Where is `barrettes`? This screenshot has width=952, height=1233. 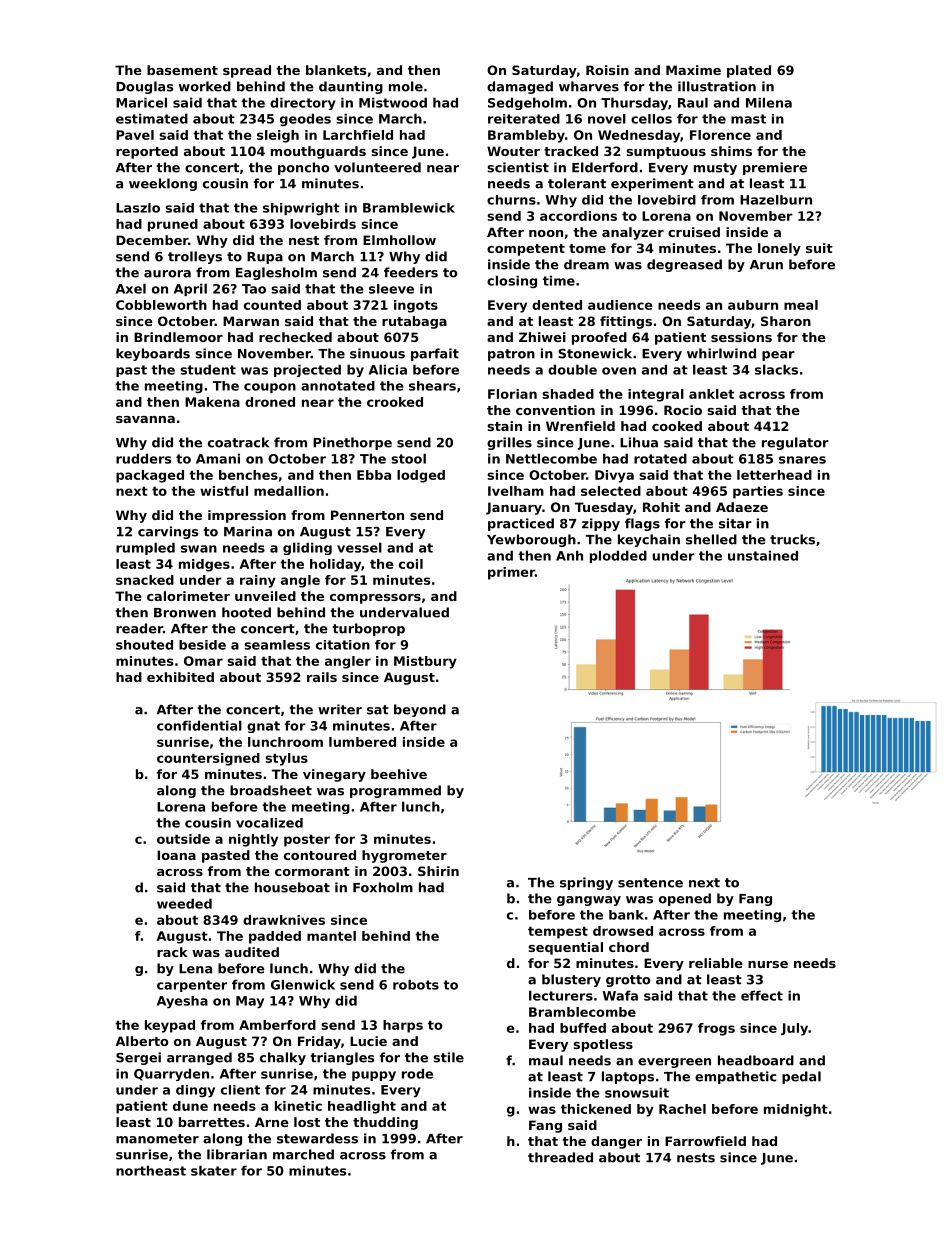
barrettes is located at coordinates (212, 1122).
